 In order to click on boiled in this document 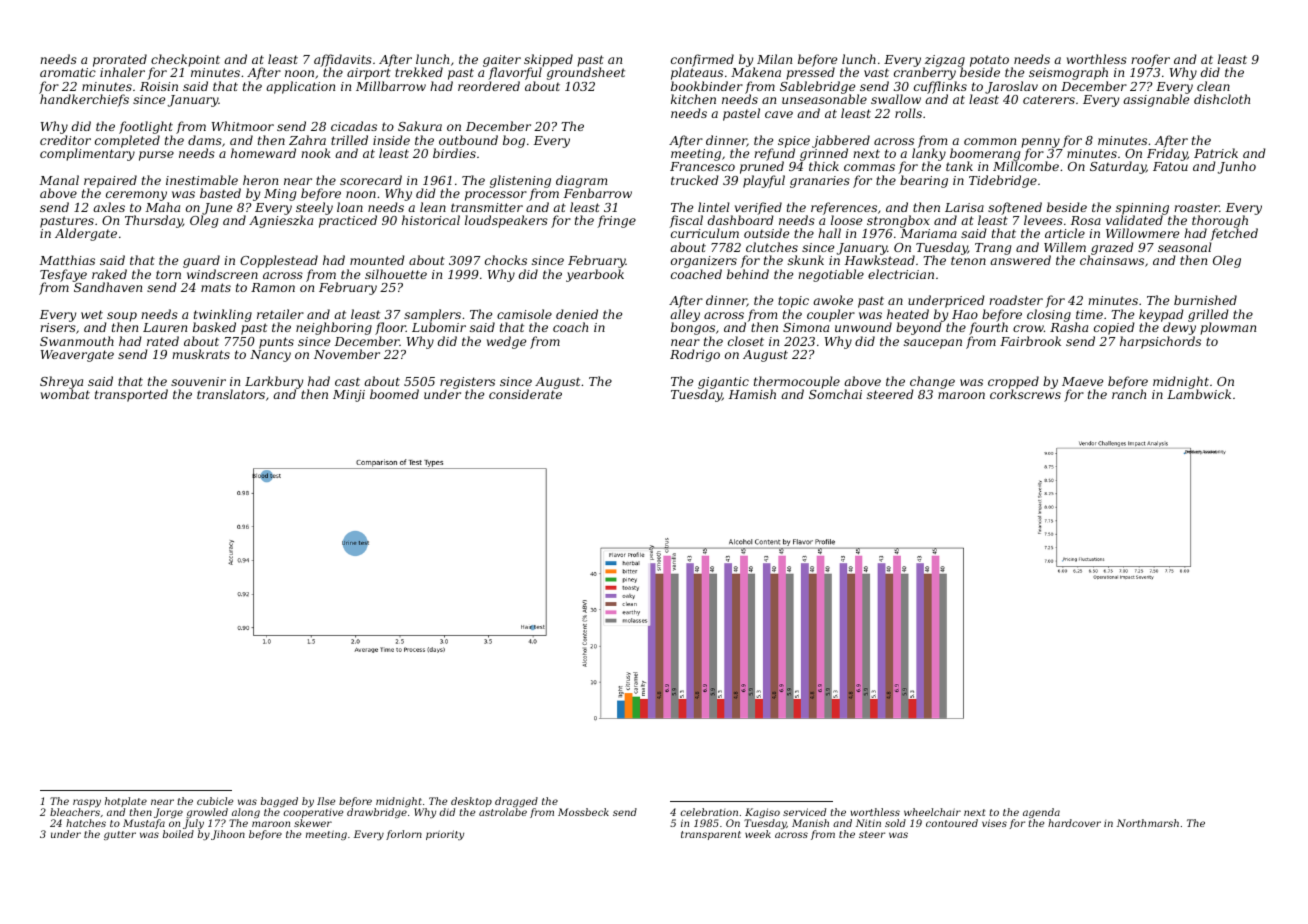, I will do `click(178, 834)`.
